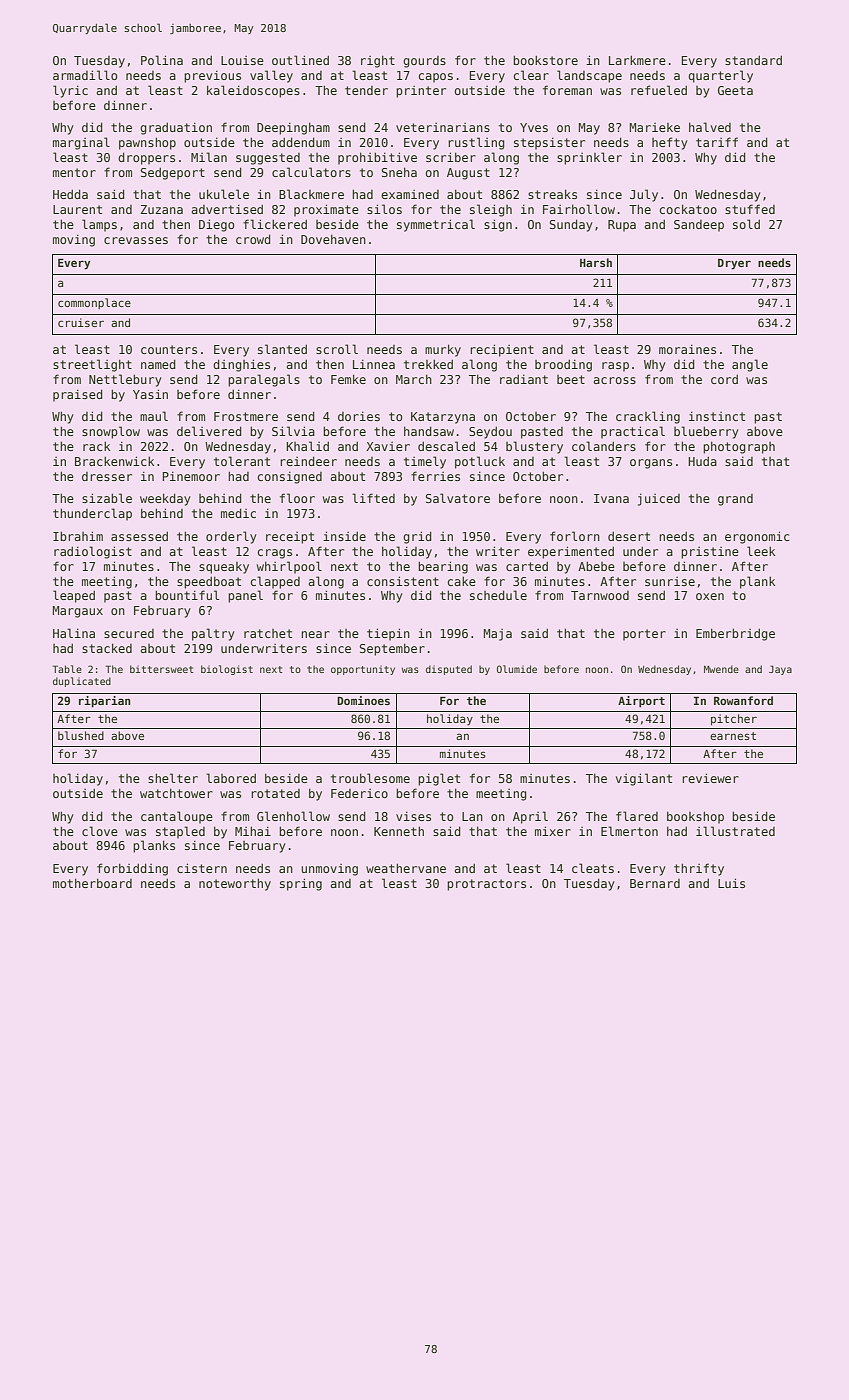 Image resolution: width=849 pixels, height=1400 pixels. I want to click on Emberbridge, so click(735, 634).
